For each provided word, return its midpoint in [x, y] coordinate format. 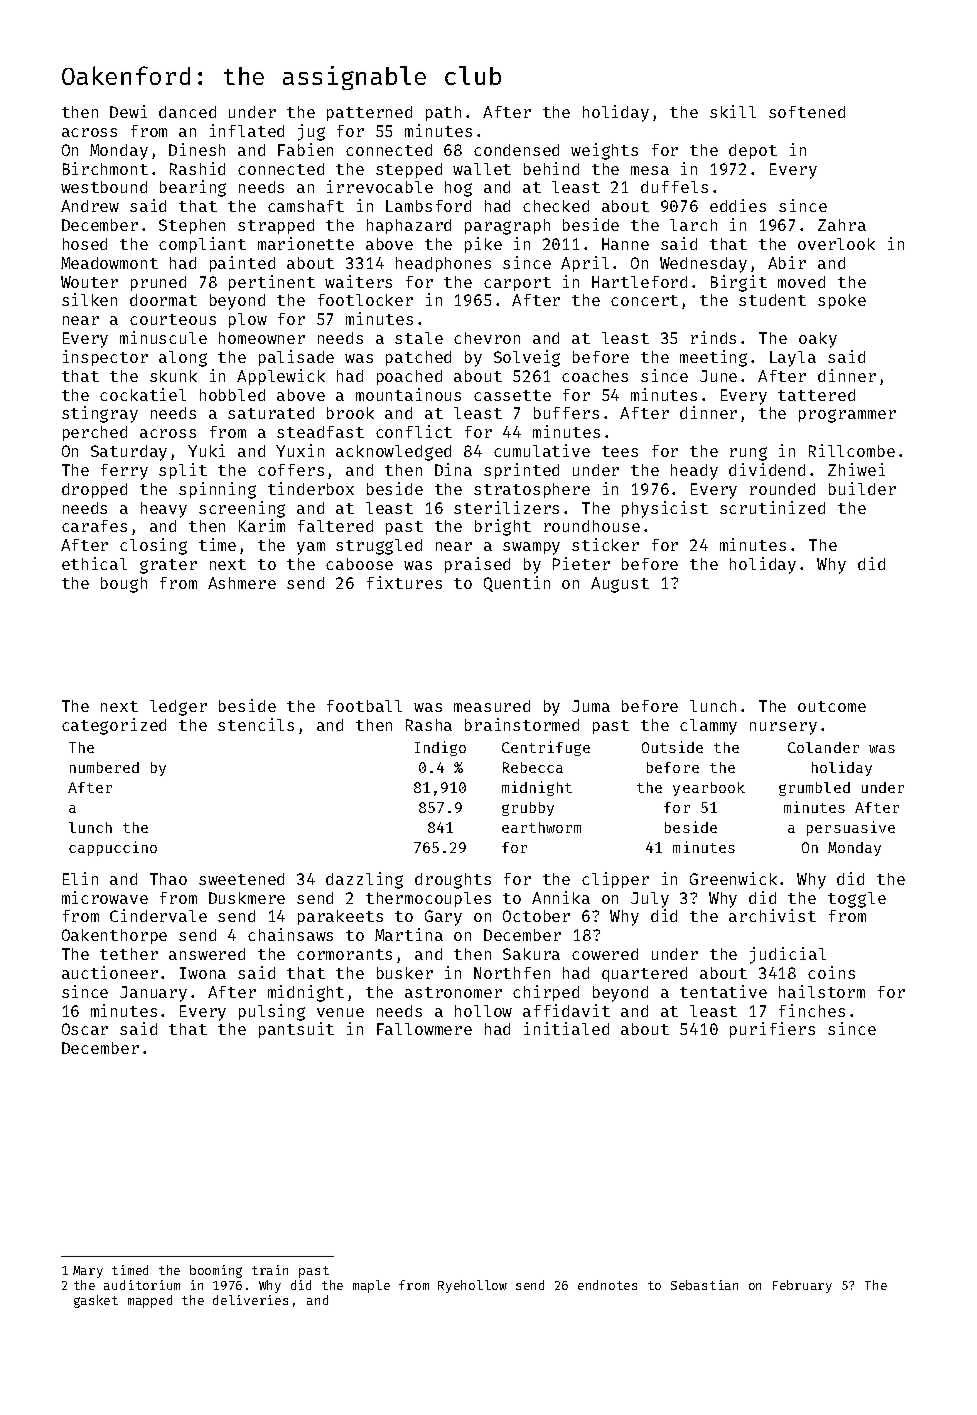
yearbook [709, 789]
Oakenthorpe [114, 936]
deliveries [250, 1300]
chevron [487, 338]
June [718, 376]
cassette [512, 395]
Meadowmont [109, 263]
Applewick [281, 377]
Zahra [842, 225]
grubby [528, 809]
